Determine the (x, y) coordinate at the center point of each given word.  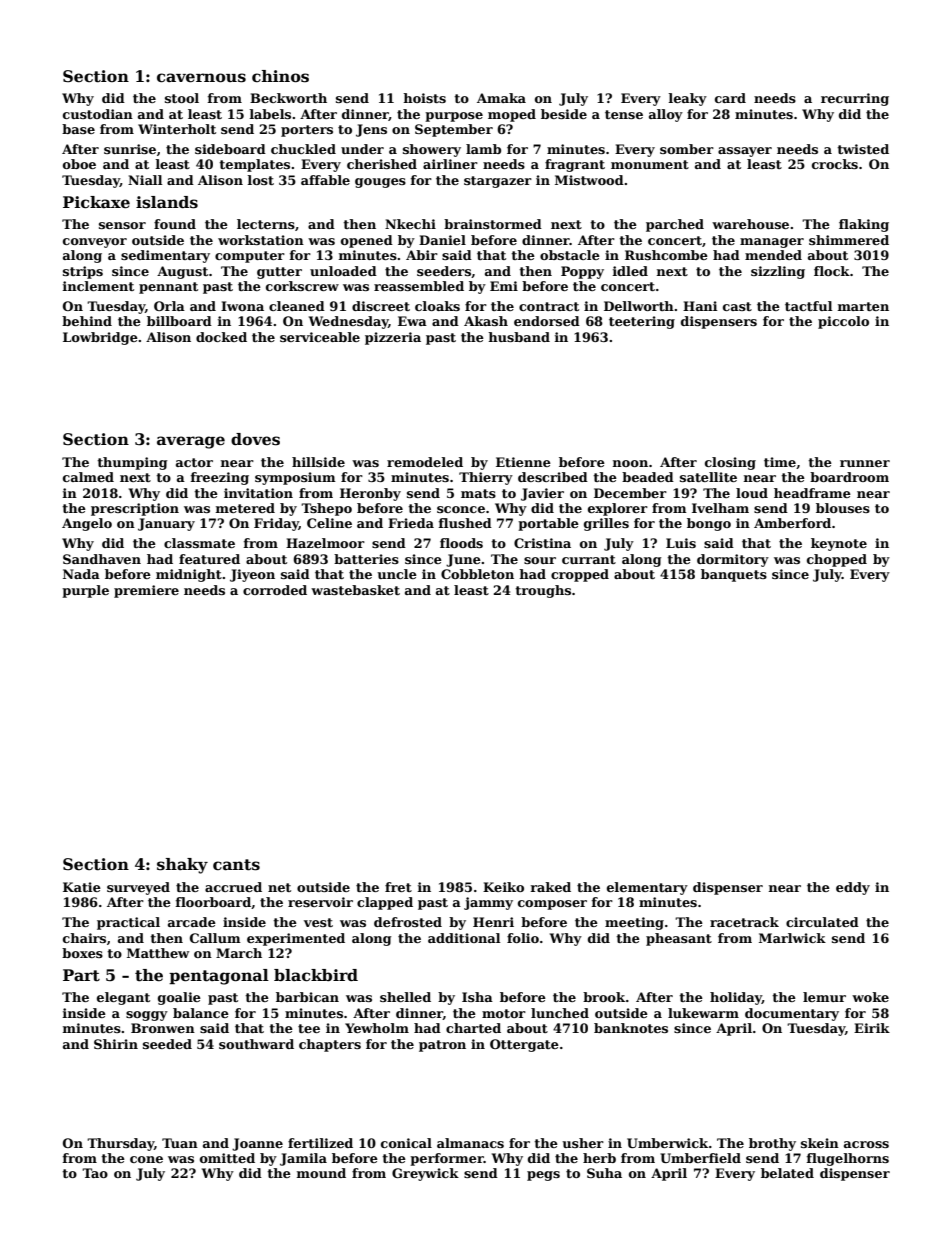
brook (604, 997)
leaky (688, 99)
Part (81, 975)
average (191, 442)
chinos (280, 76)
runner (865, 463)
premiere (146, 591)
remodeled (425, 462)
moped (512, 115)
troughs (543, 591)
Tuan (180, 1143)
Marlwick (792, 938)
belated (787, 1173)
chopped (837, 560)
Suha (604, 1173)
